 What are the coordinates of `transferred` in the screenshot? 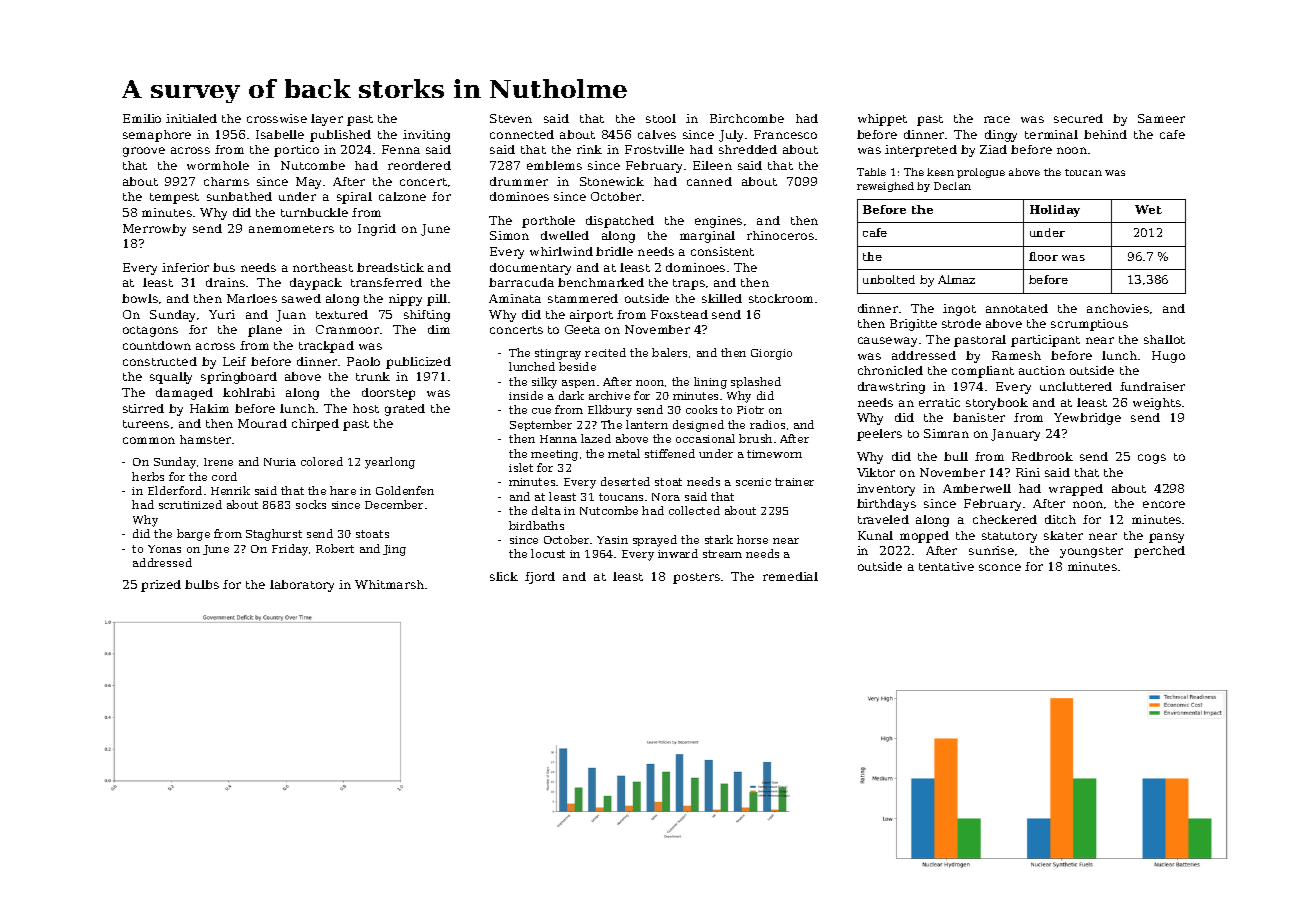 It's located at (386, 282).
